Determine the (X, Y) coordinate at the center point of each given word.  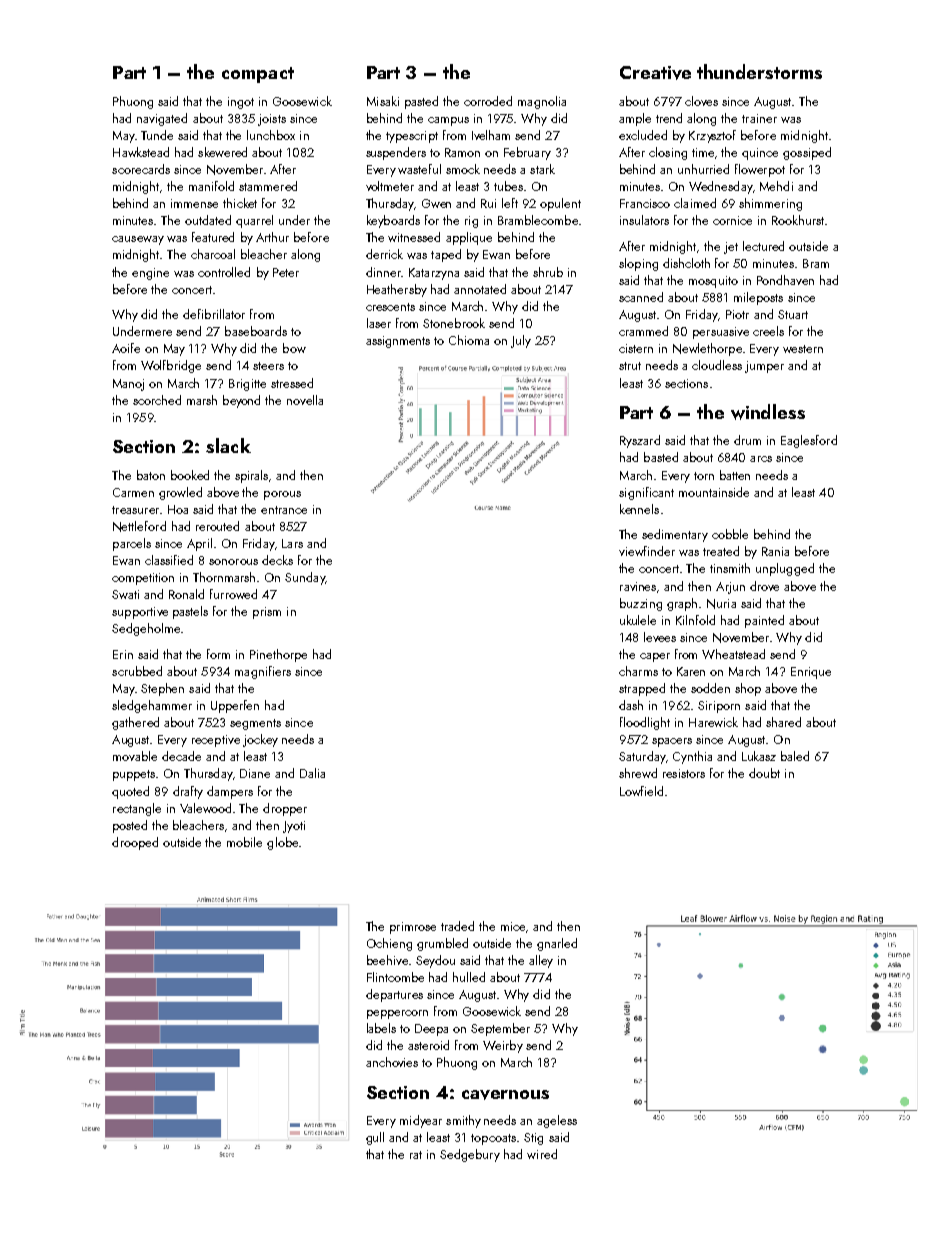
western (803, 349)
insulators (644, 220)
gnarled (557, 944)
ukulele (638, 620)
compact (258, 75)
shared (783, 722)
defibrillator (214, 314)
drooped (135, 843)
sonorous (233, 562)
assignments (398, 342)
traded (457, 926)
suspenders (396, 153)
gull (375, 1138)
